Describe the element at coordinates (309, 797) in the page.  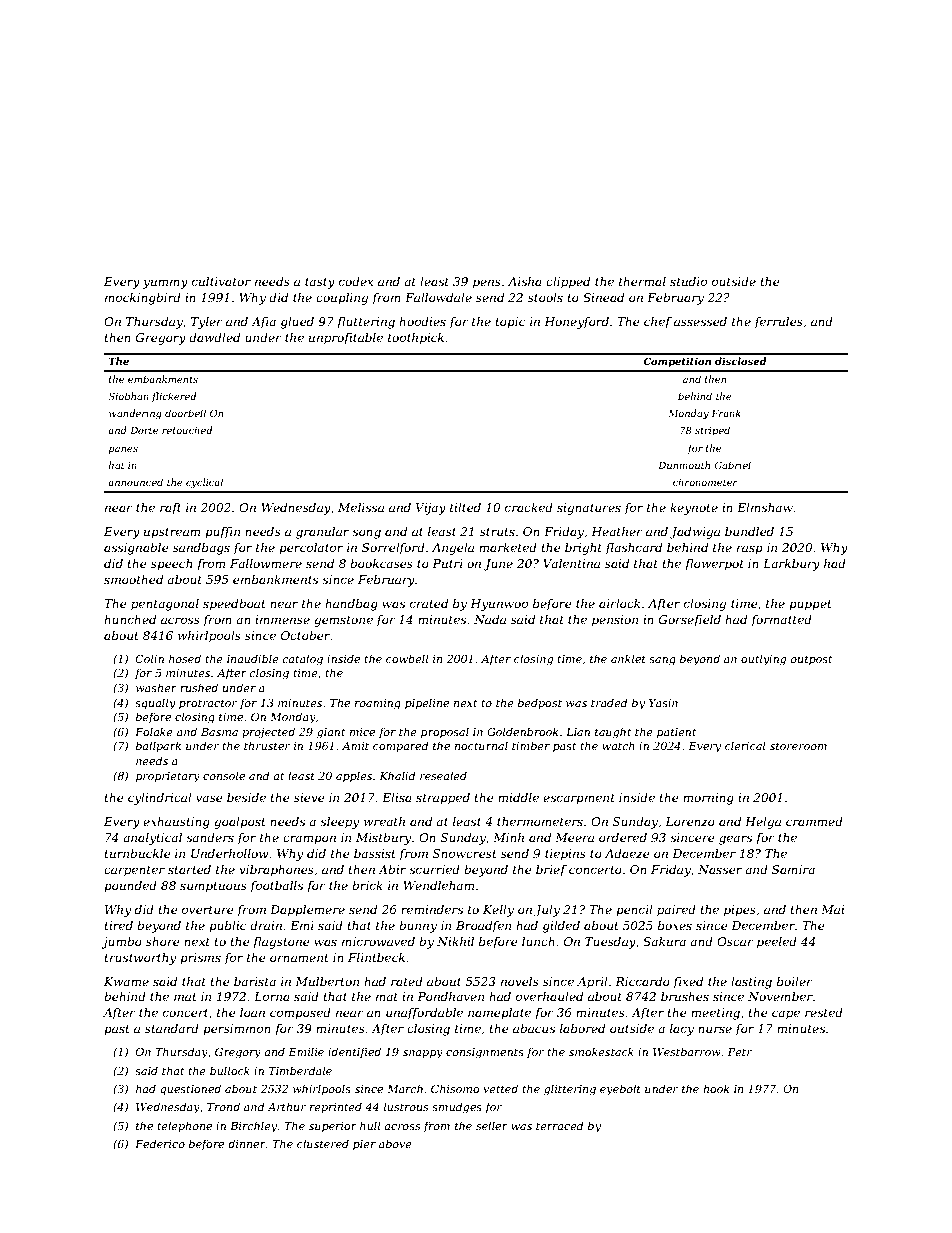
I see `sieve` at that location.
